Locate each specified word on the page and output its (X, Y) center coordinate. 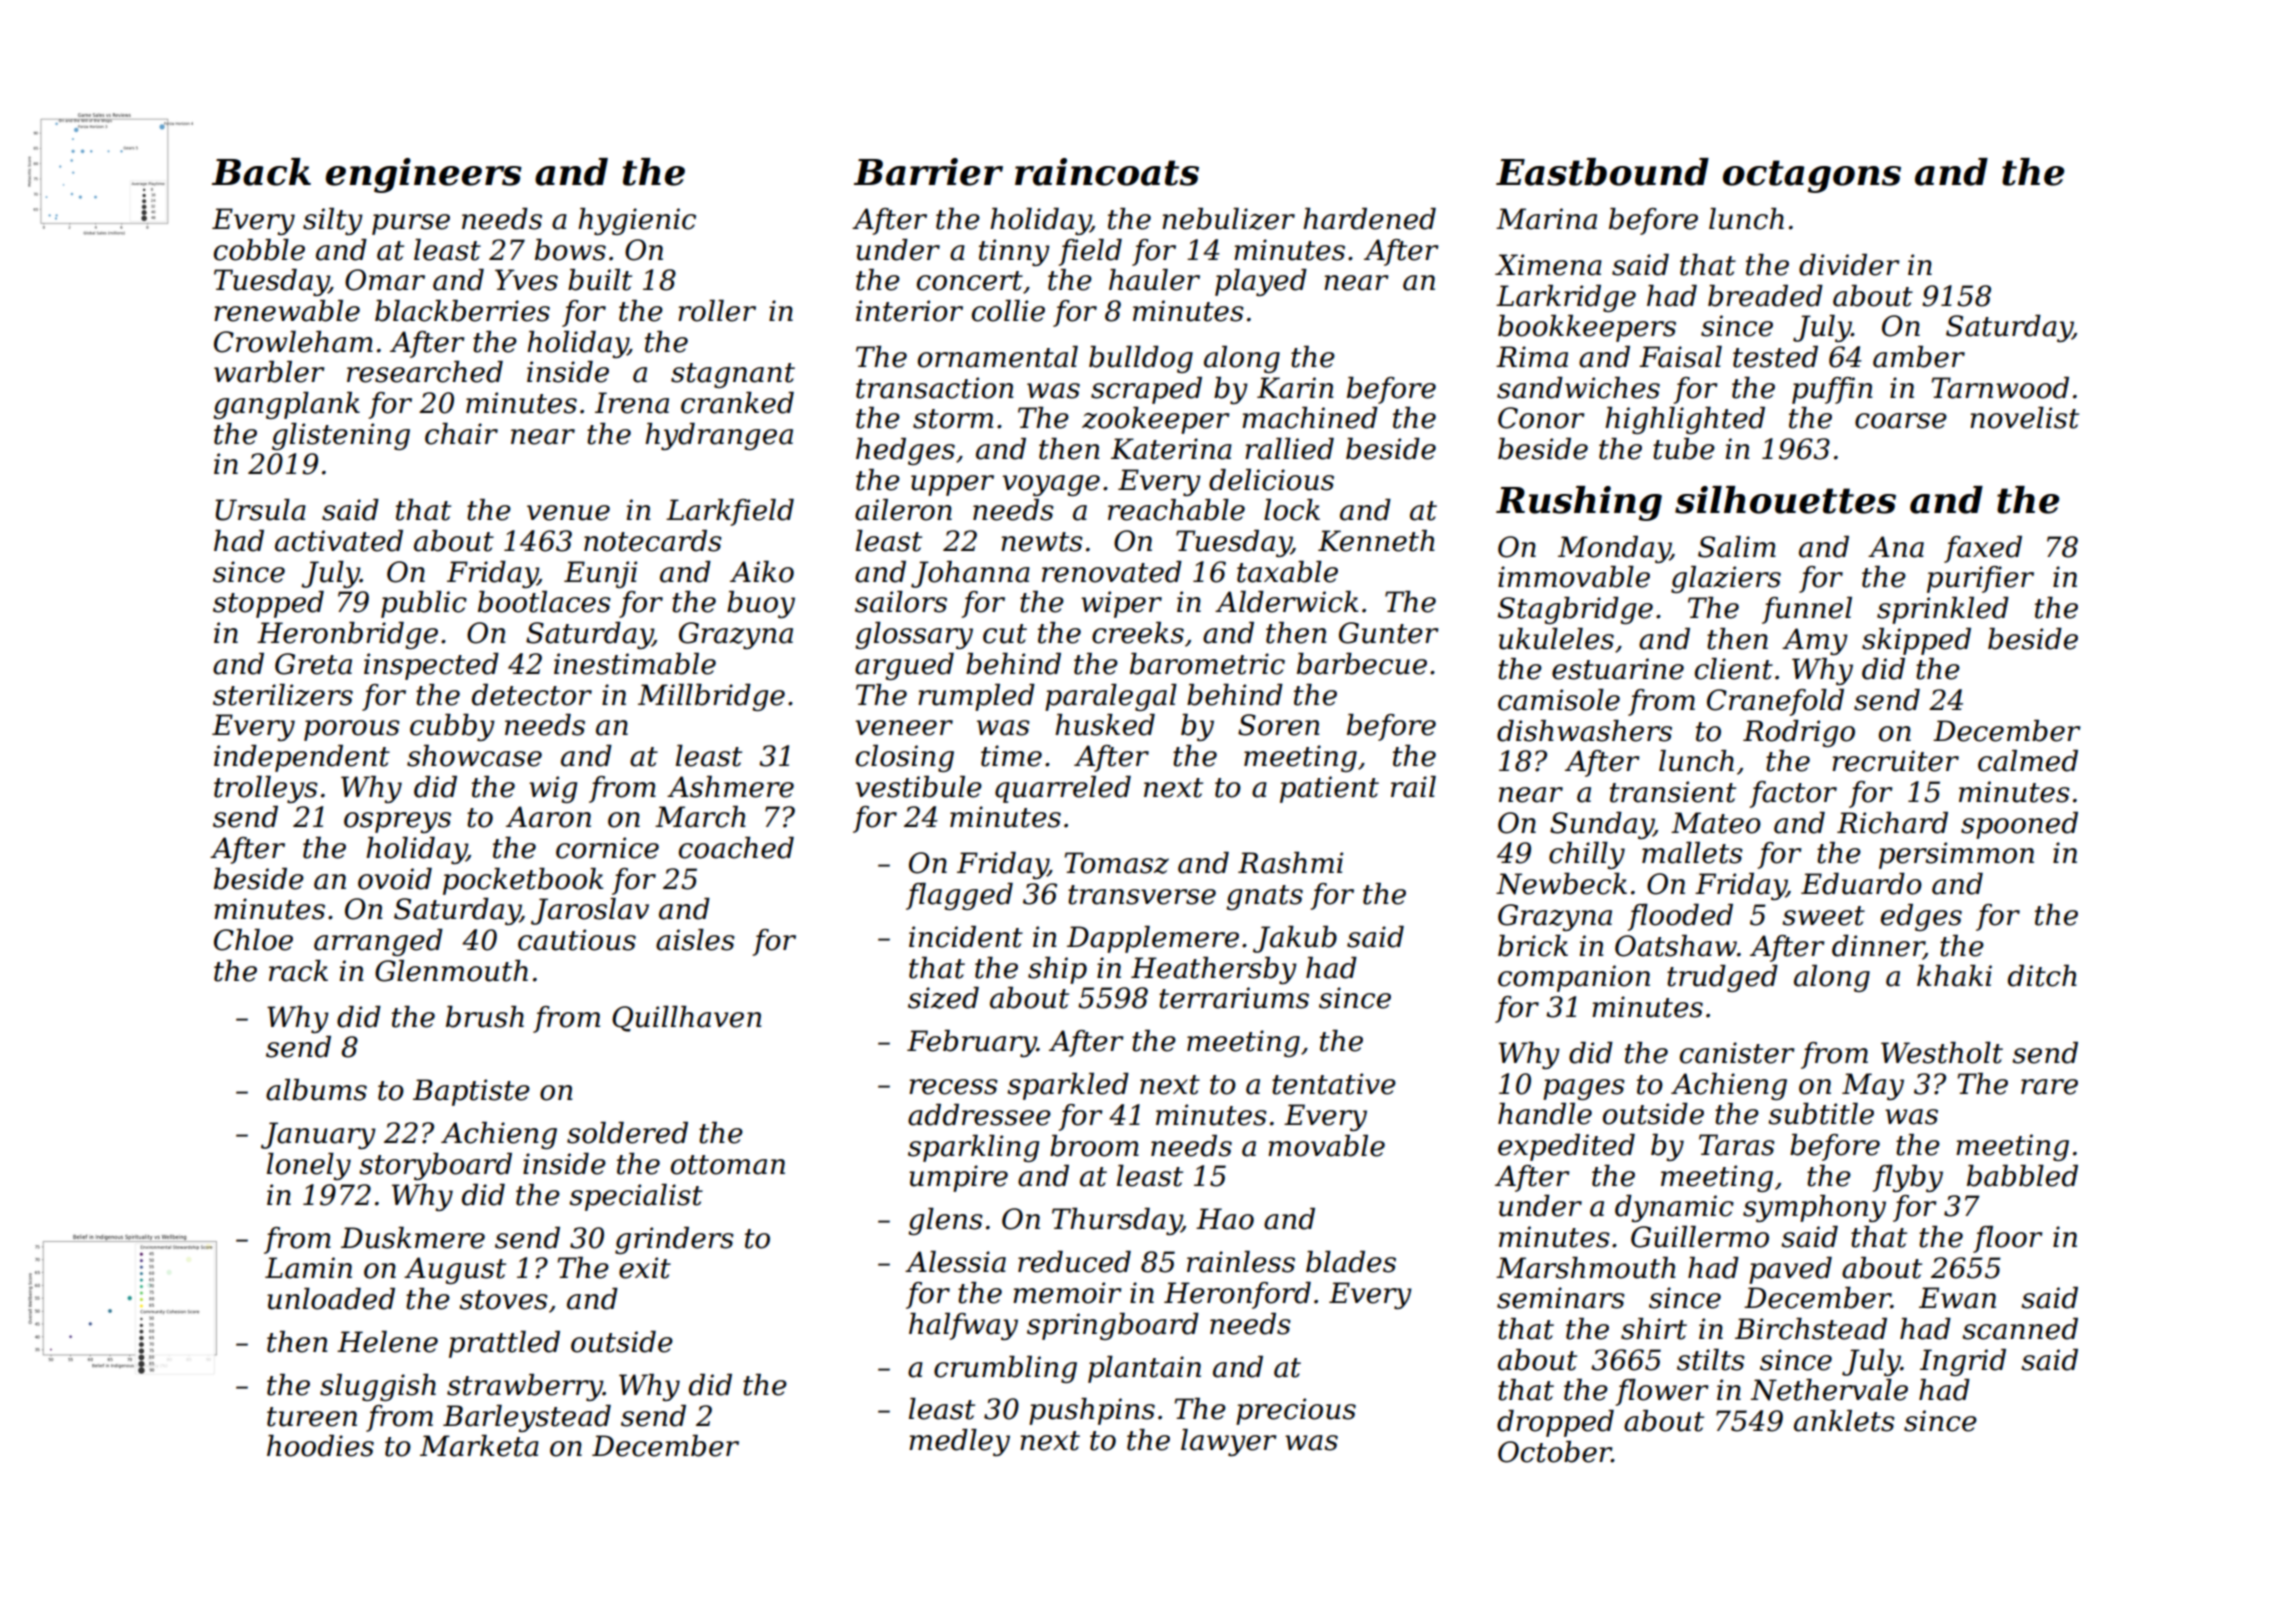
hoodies (320, 1446)
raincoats (1107, 172)
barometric (1207, 664)
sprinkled (1943, 610)
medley (959, 1442)
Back (261, 172)
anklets (1844, 1421)
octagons (1812, 176)
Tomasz (1117, 863)
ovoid (395, 879)
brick (1533, 946)
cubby (452, 727)
